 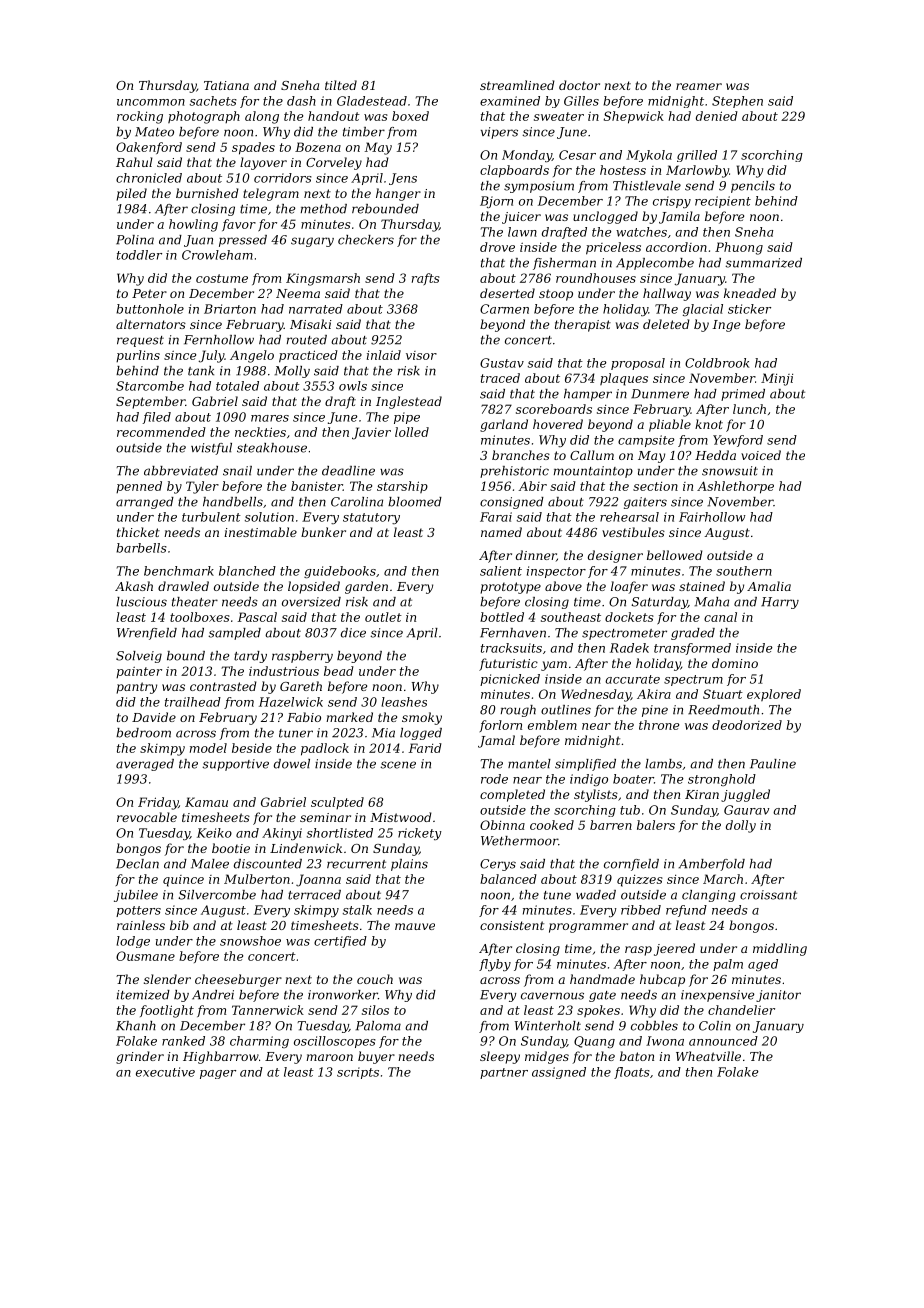 What do you see at coordinates (761, 455) in the page?
I see `voiced` at bounding box center [761, 455].
